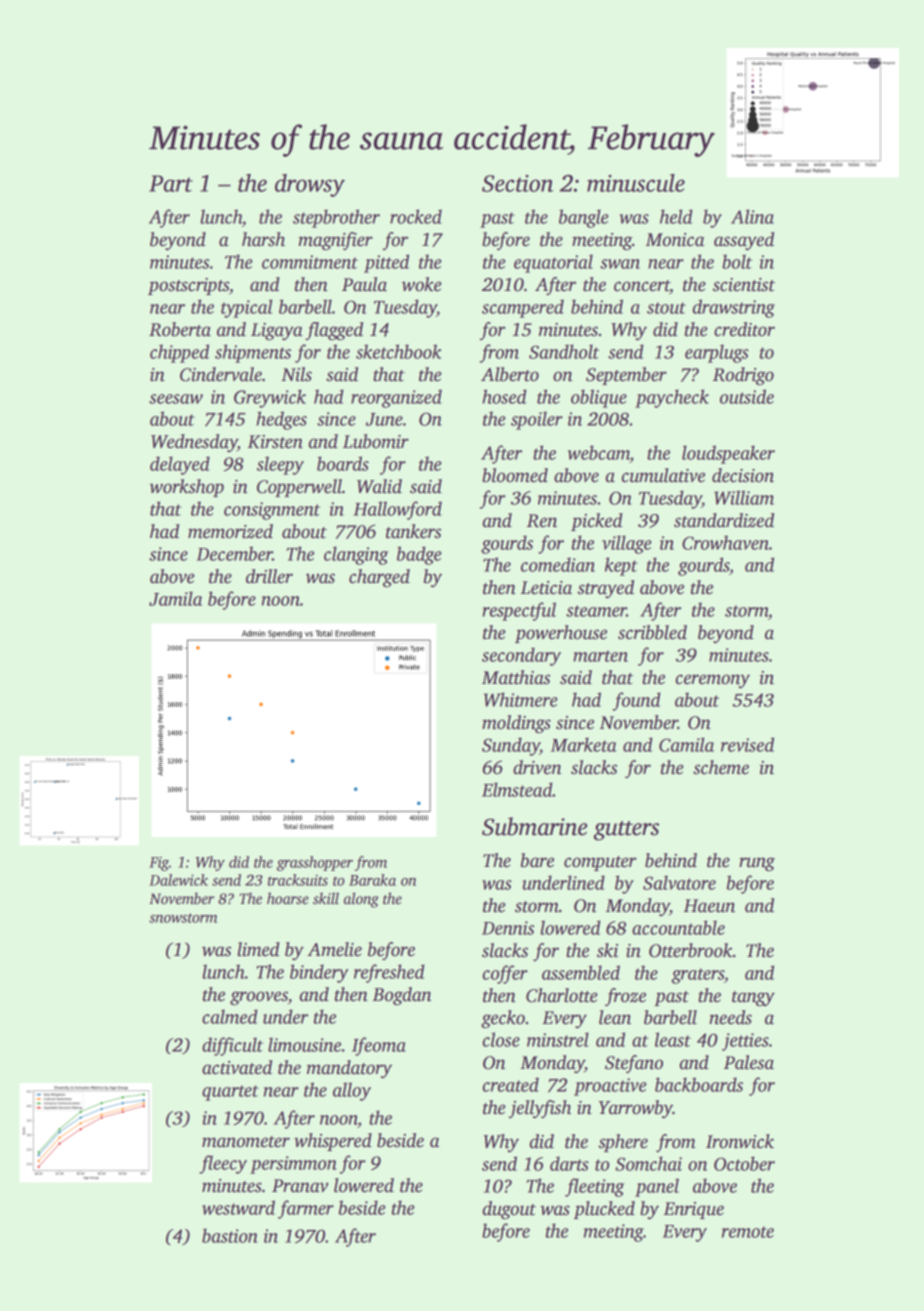 Image resolution: width=924 pixels, height=1311 pixels. I want to click on sketchbook, so click(398, 351).
